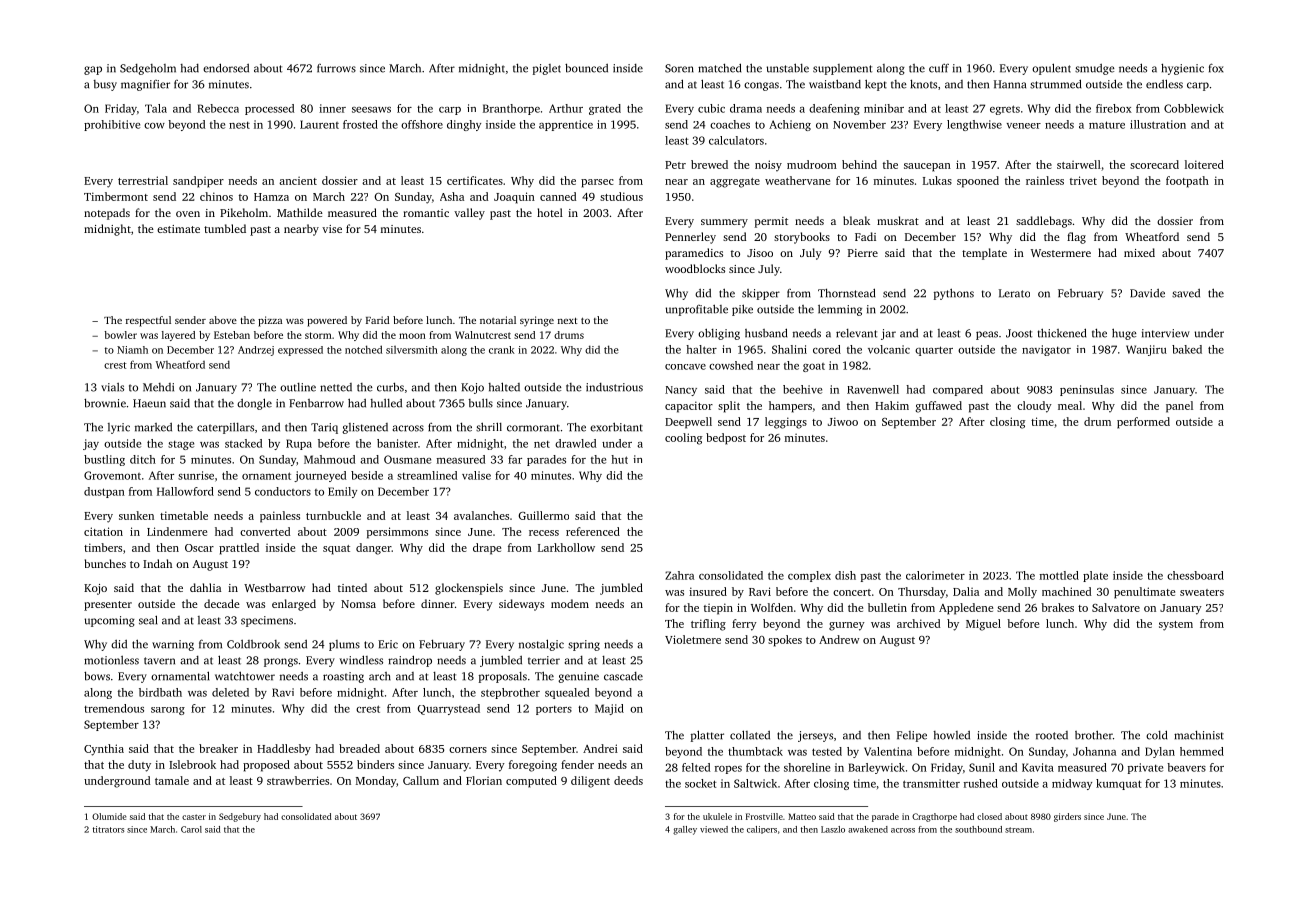 The image size is (1308, 924). I want to click on paramedics, so click(694, 254).
